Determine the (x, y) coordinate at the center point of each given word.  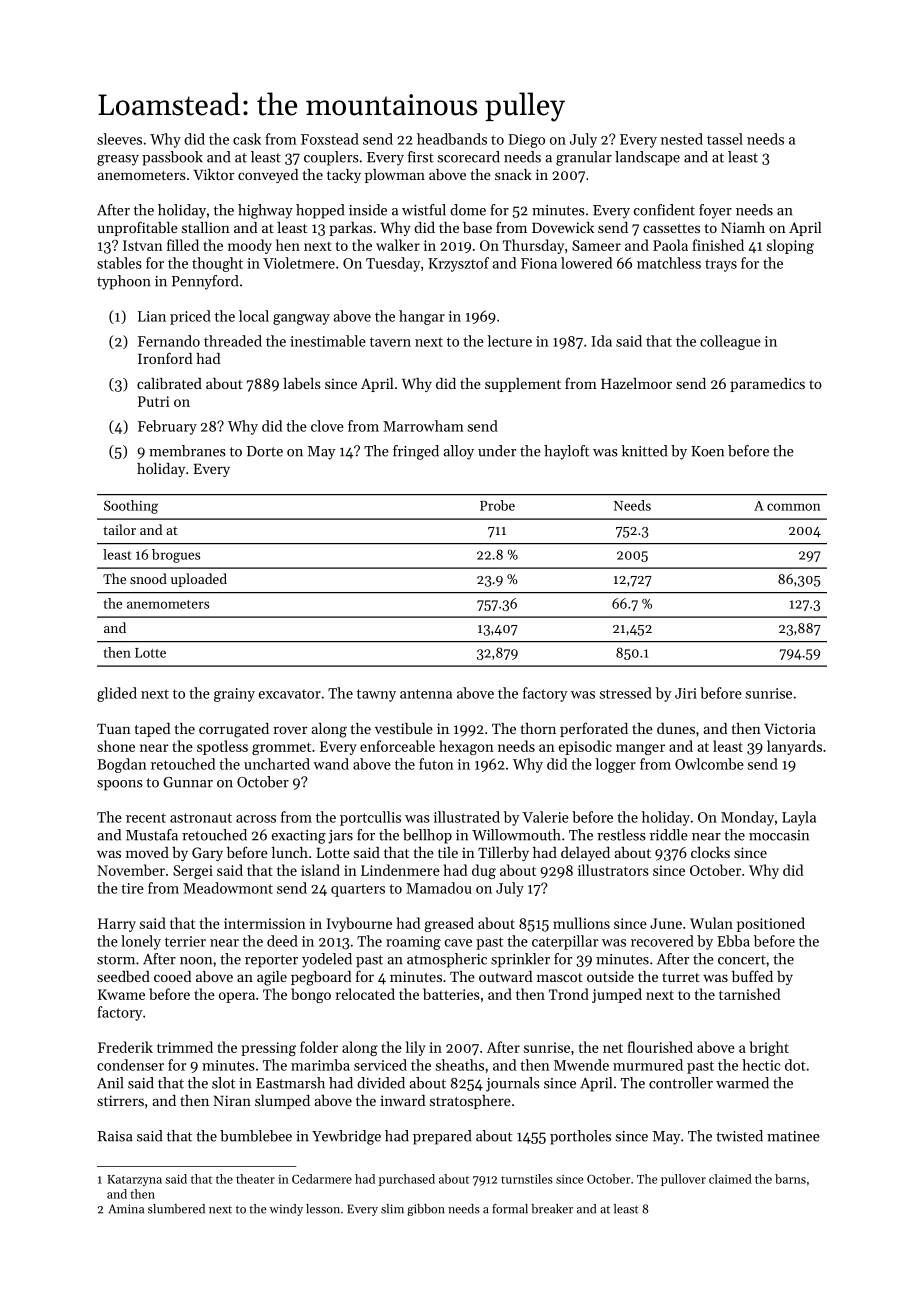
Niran (232, 1100)
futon (436, 764)
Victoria (790, 728)
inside (368, 210)
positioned (771, 924)
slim (392, 1209)
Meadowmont (228, 888)
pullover (683, 1180)
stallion (206, 227)
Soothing (131, 507)
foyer (715, 211)
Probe (497, 505)
